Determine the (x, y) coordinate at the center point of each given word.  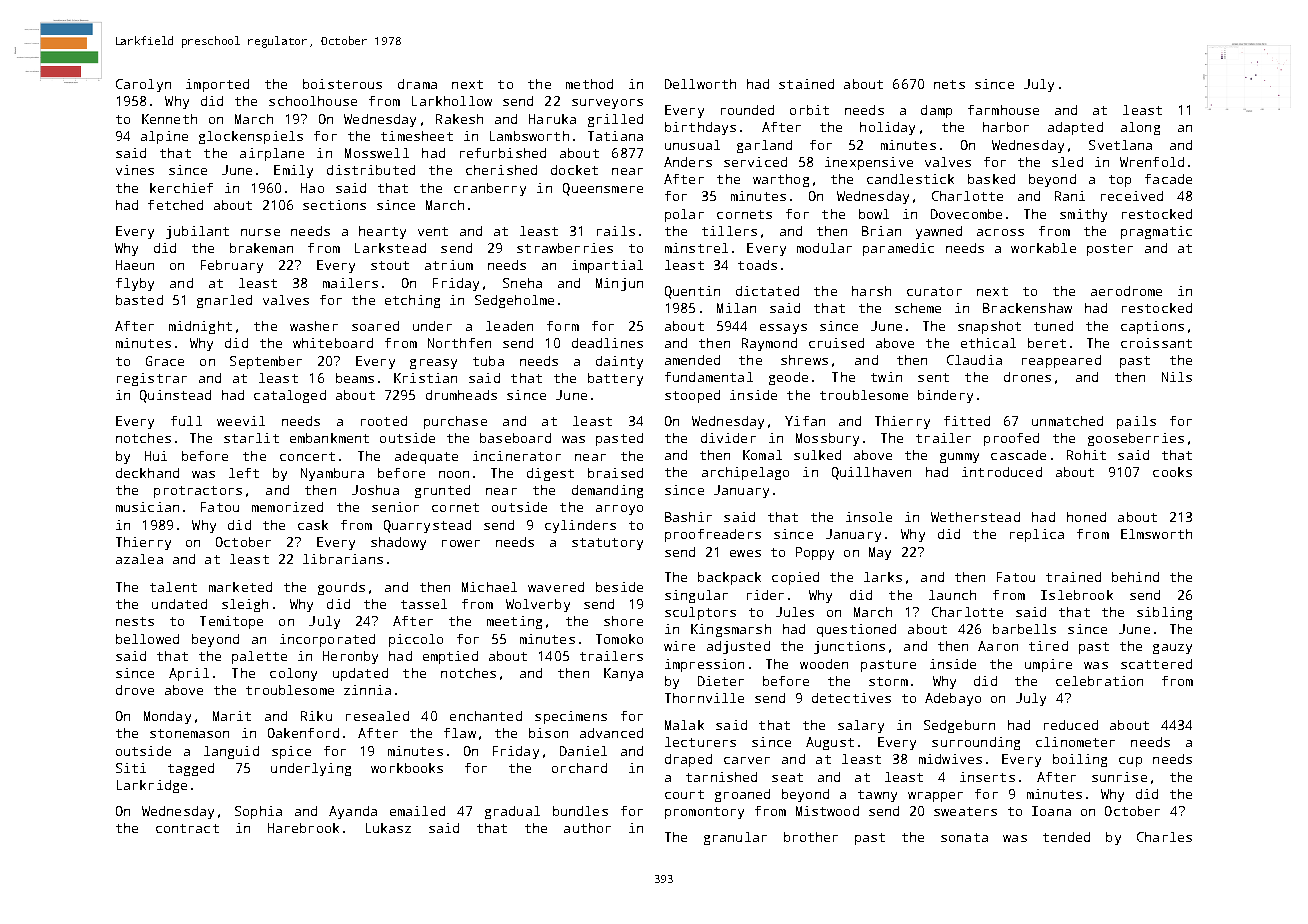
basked (991, 179)
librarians (343, 559)
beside (619, 587)
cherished (501, 170)
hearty (382, 232)
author (587, 828)
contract (187, 828)
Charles (1164, 837)
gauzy (1172, 649)
